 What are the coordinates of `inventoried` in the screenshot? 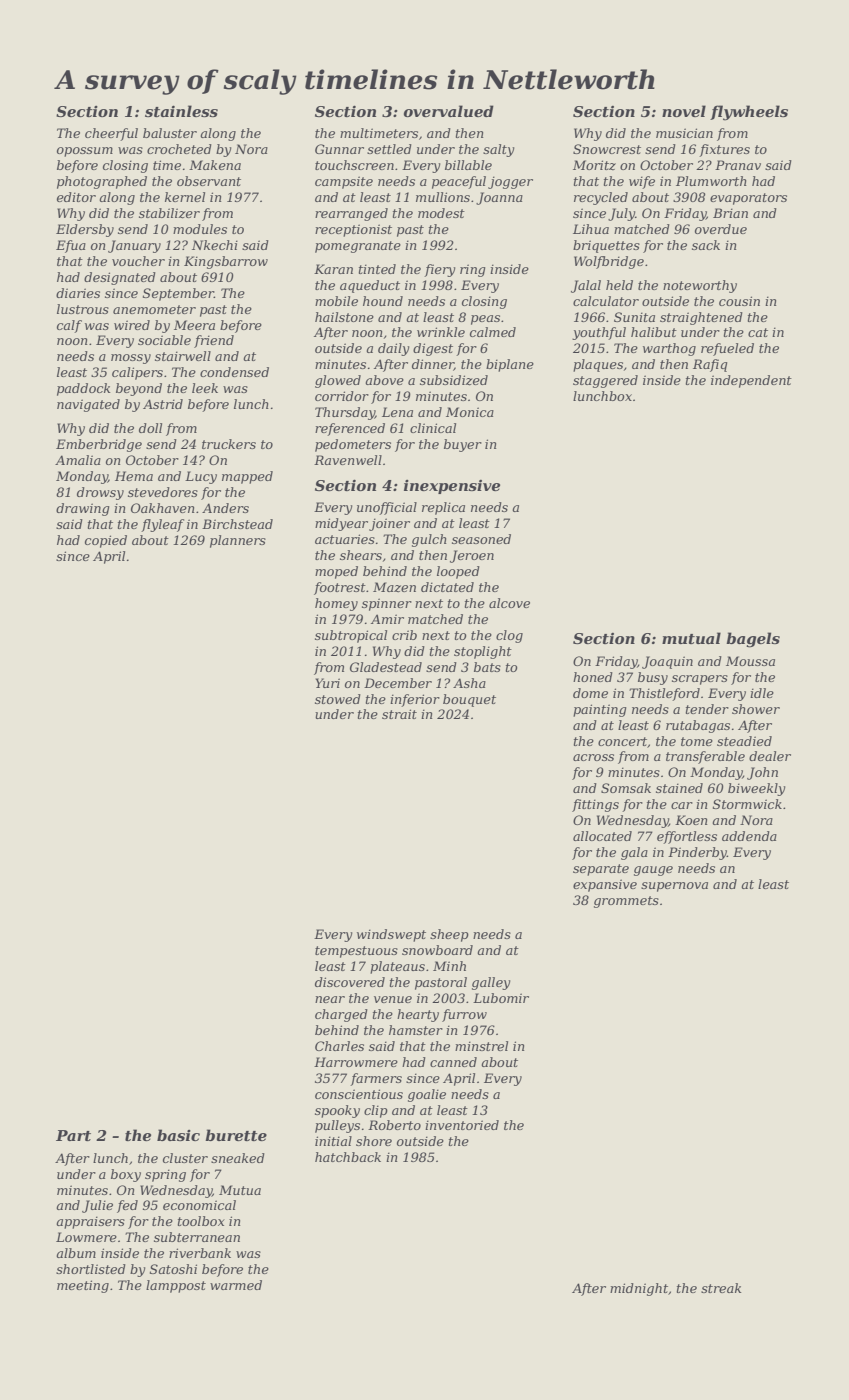 It's located at (462, 1125).
